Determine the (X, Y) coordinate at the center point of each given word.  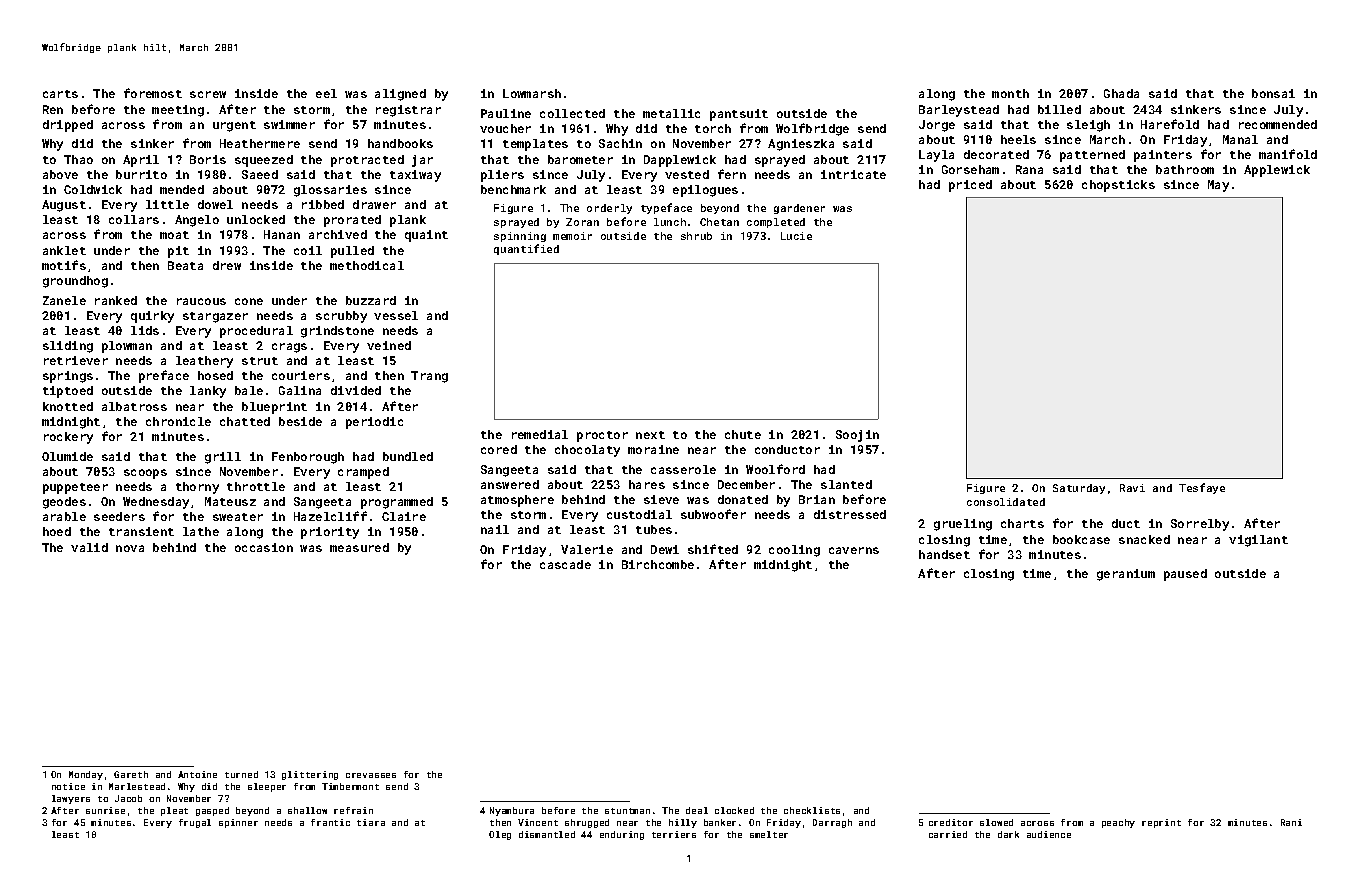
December (746, 484)
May (1218, 186)
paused (1185, 575)
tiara (371, 822)
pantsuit (739, 115)
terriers (674, 834)
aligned (400, 95)
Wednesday (156, 503)
